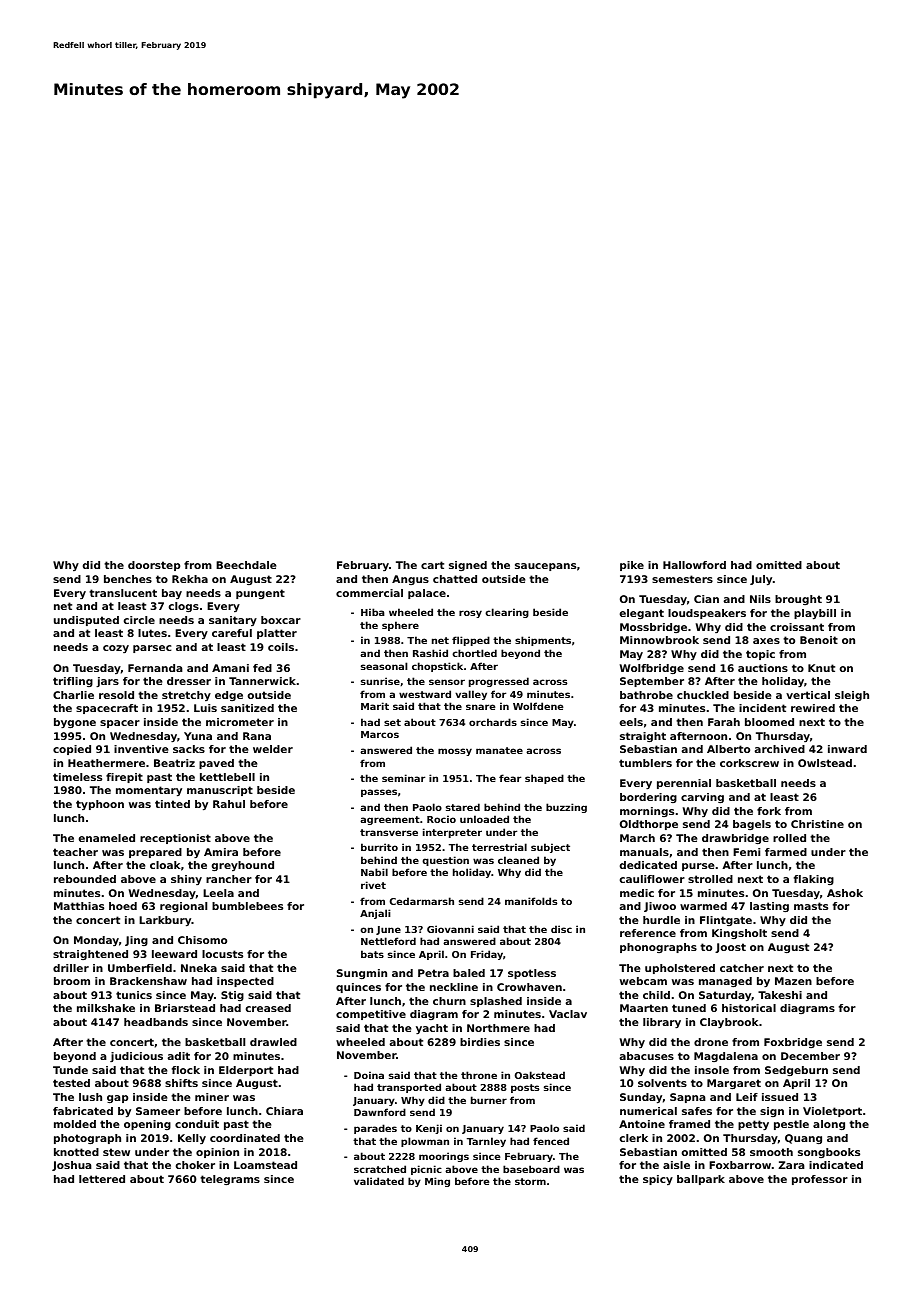 The height and width of the page is (1308, 924). What do you see at coordinates (432, 565) in the page?
I see `cart` at bounding box center [432, 565].
